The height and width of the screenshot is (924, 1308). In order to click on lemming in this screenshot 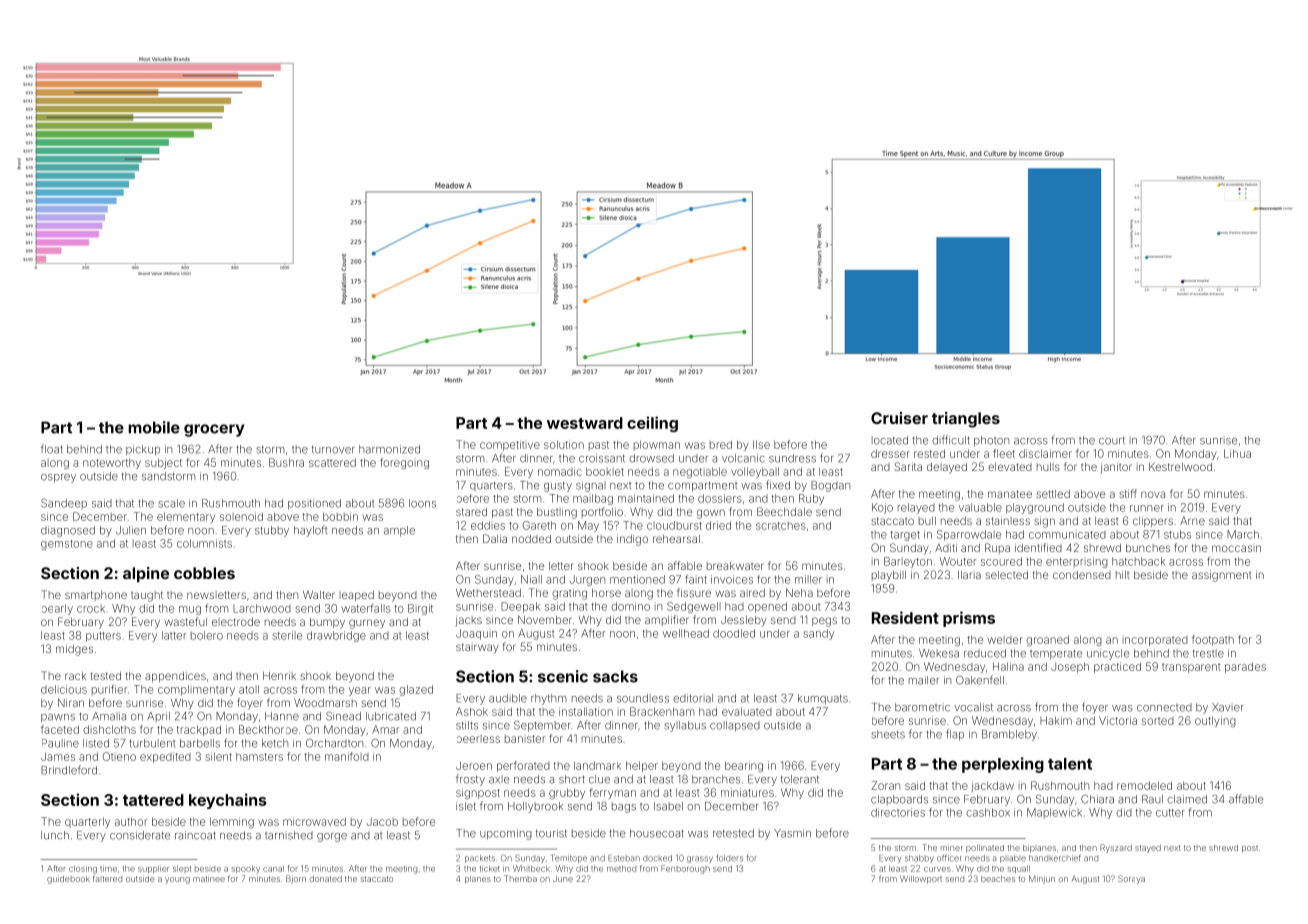, I will do `click(232, 822)`.
